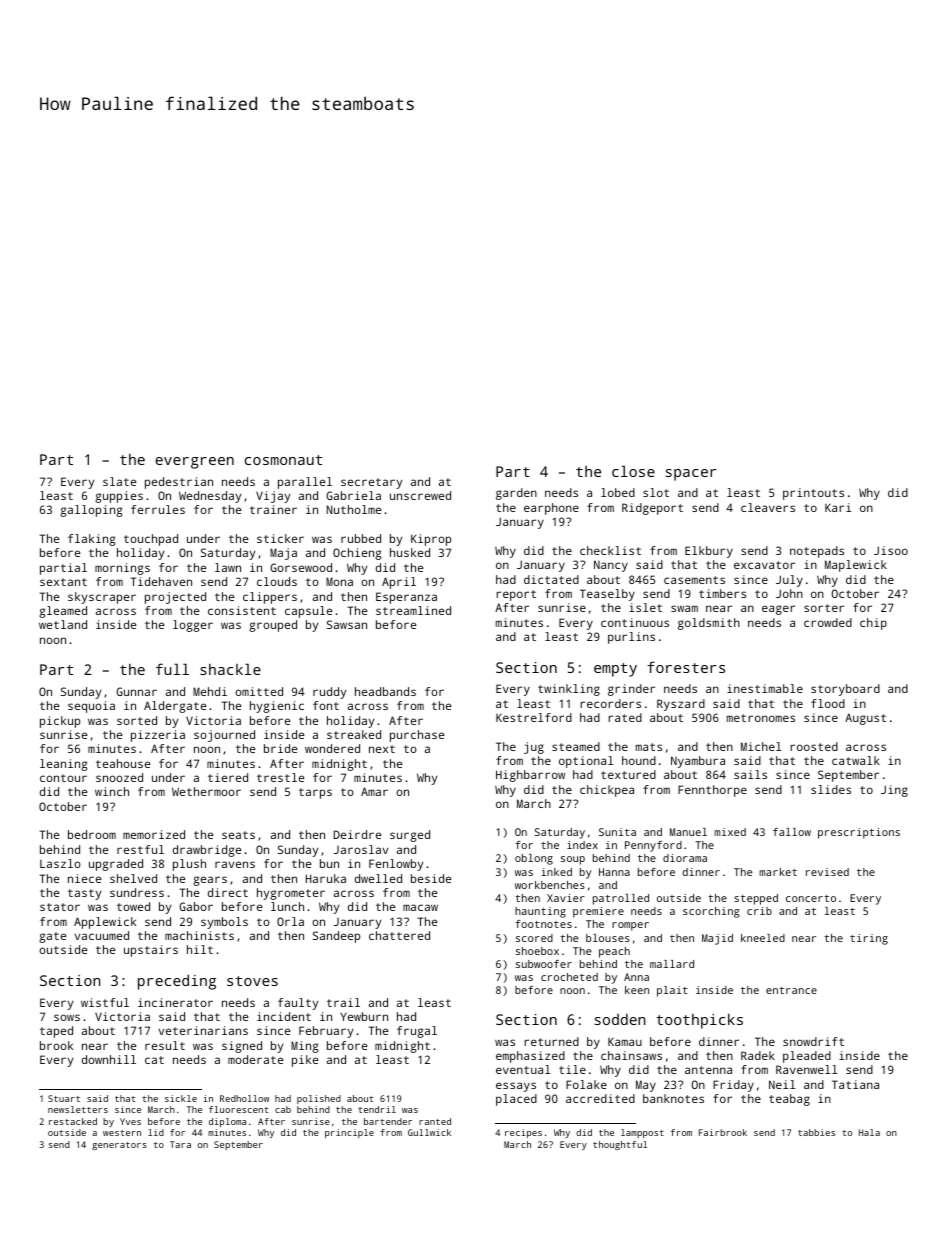  What do you see at coordinates (151, 951) in the screenshot?
I see `upstairs` at bounding box center [151, 951].
